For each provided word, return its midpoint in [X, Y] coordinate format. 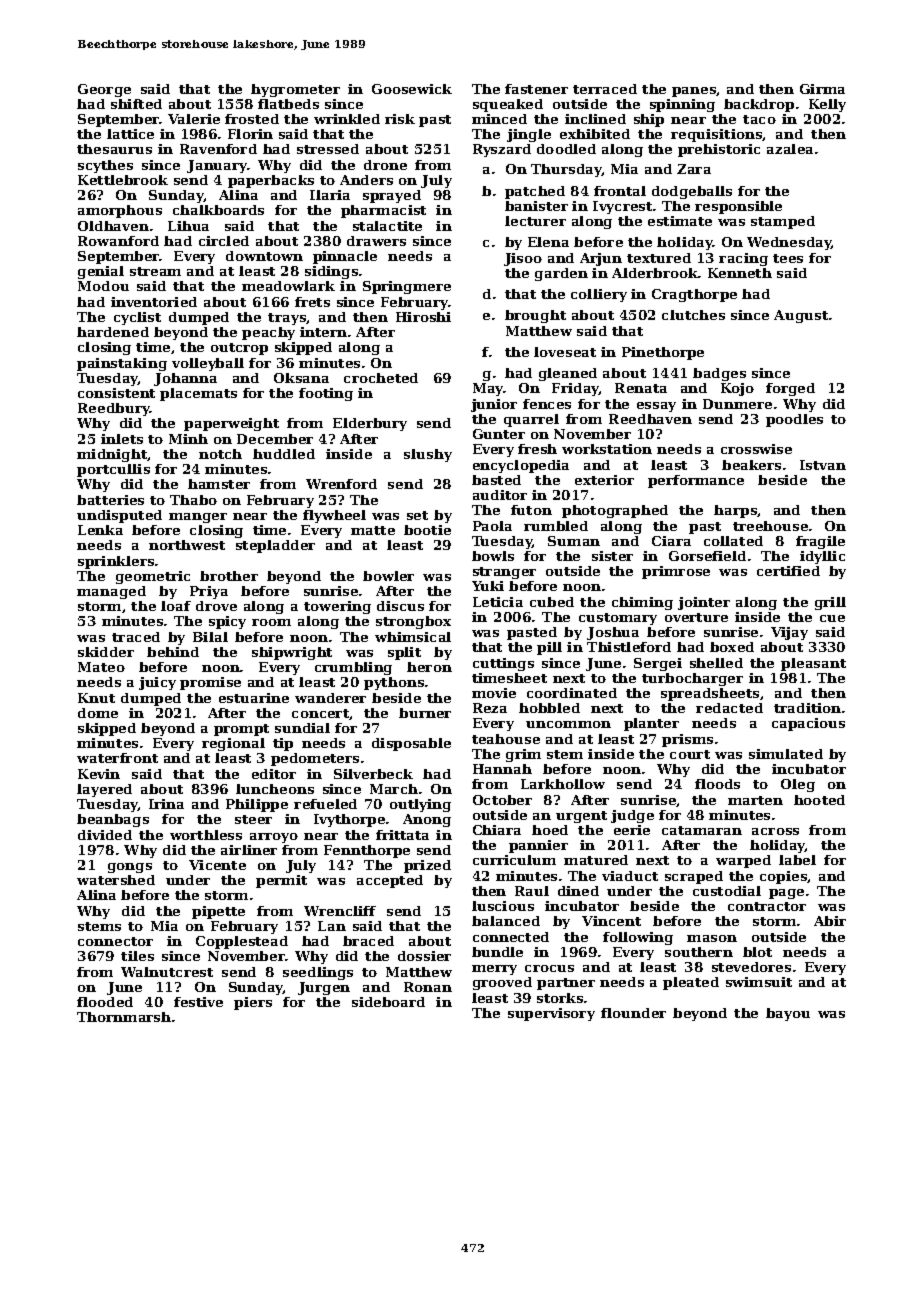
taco [759, 119]
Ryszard [502, 150]
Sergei [658, 664]
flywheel [334, 516]
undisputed [119, 516]
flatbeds [288, 104]
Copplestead [242, 942]
